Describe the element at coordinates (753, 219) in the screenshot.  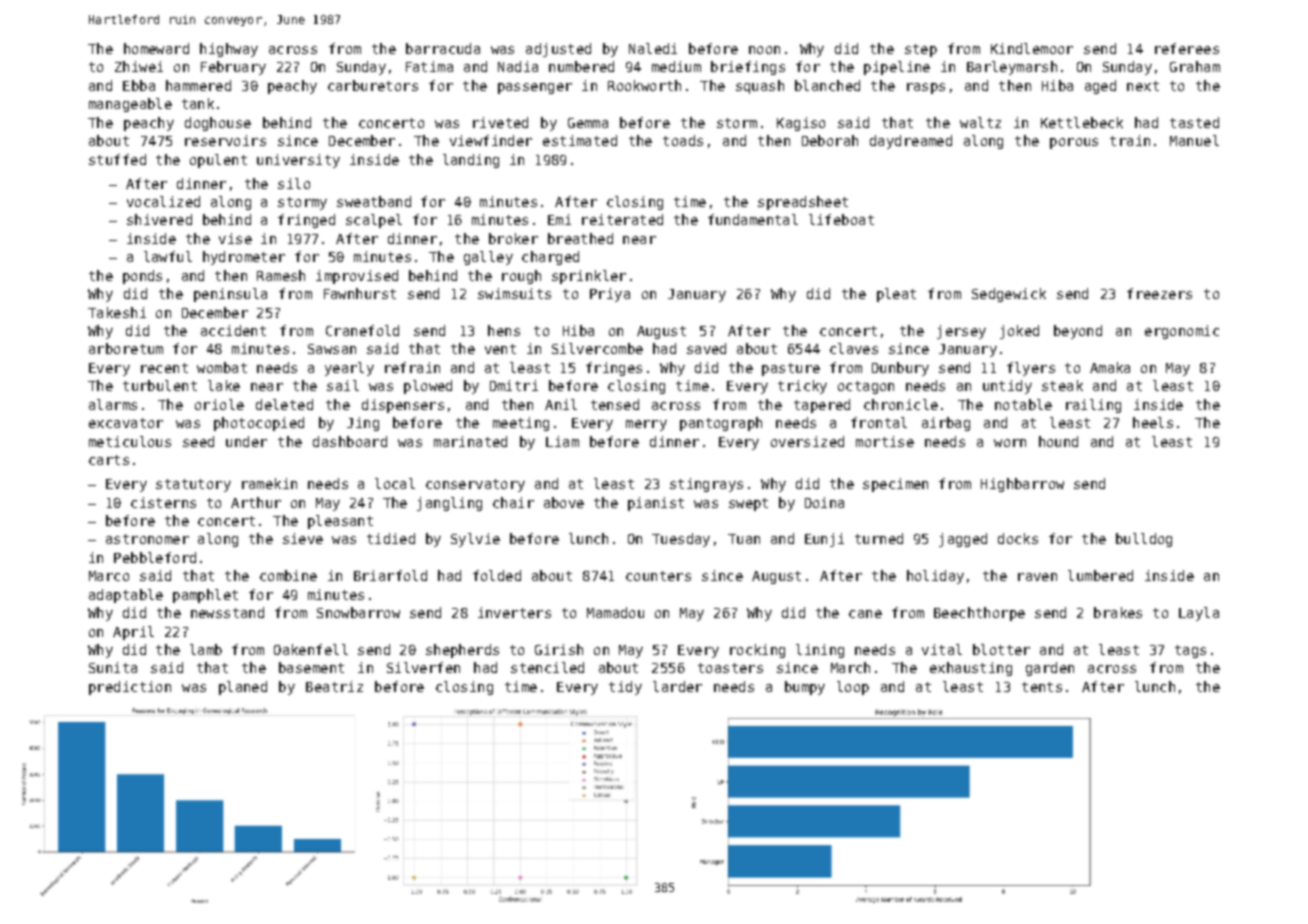
I see `fundamental` at that location.
